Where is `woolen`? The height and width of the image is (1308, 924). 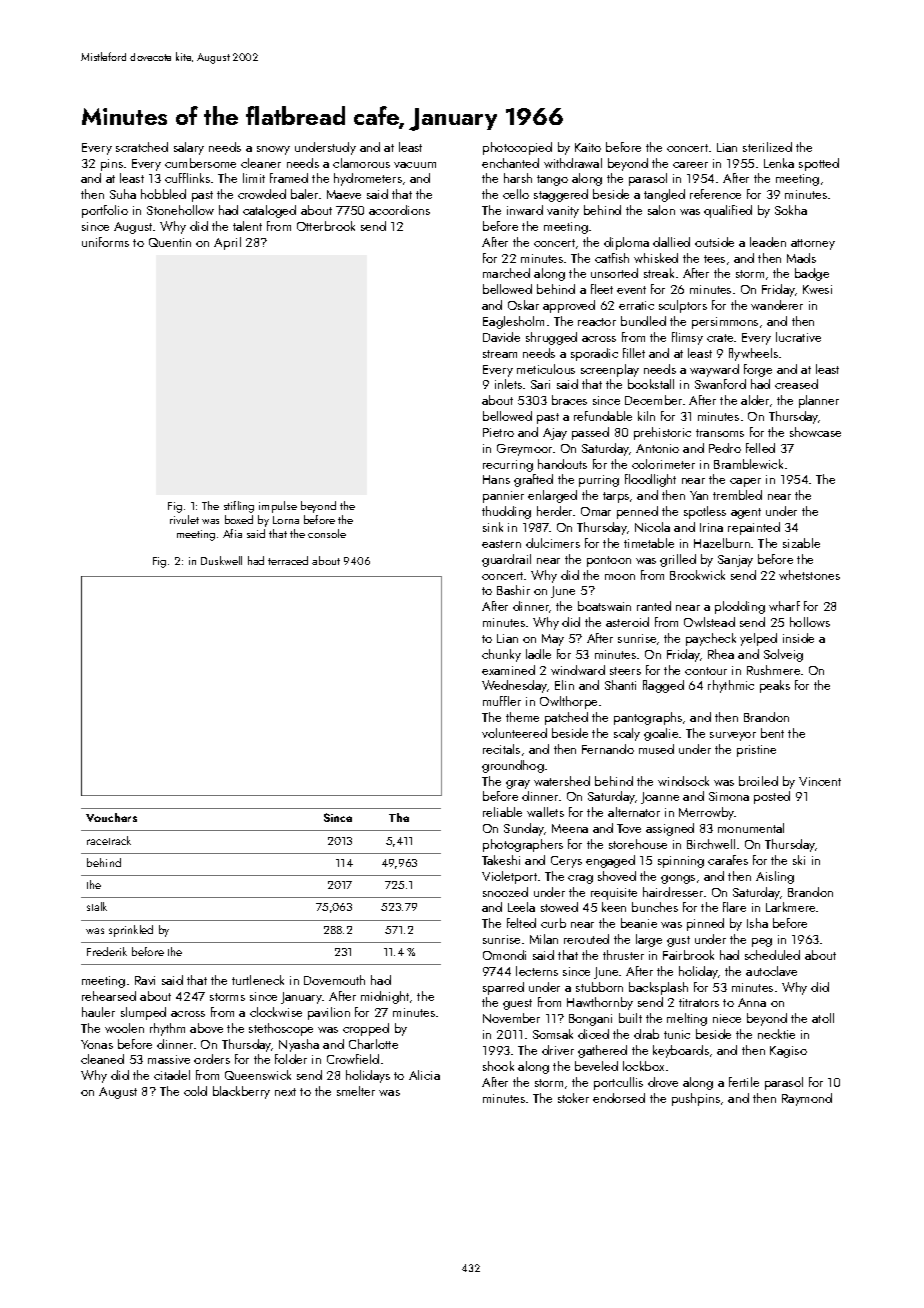 woolen is located at coordinates (124, 1028).
